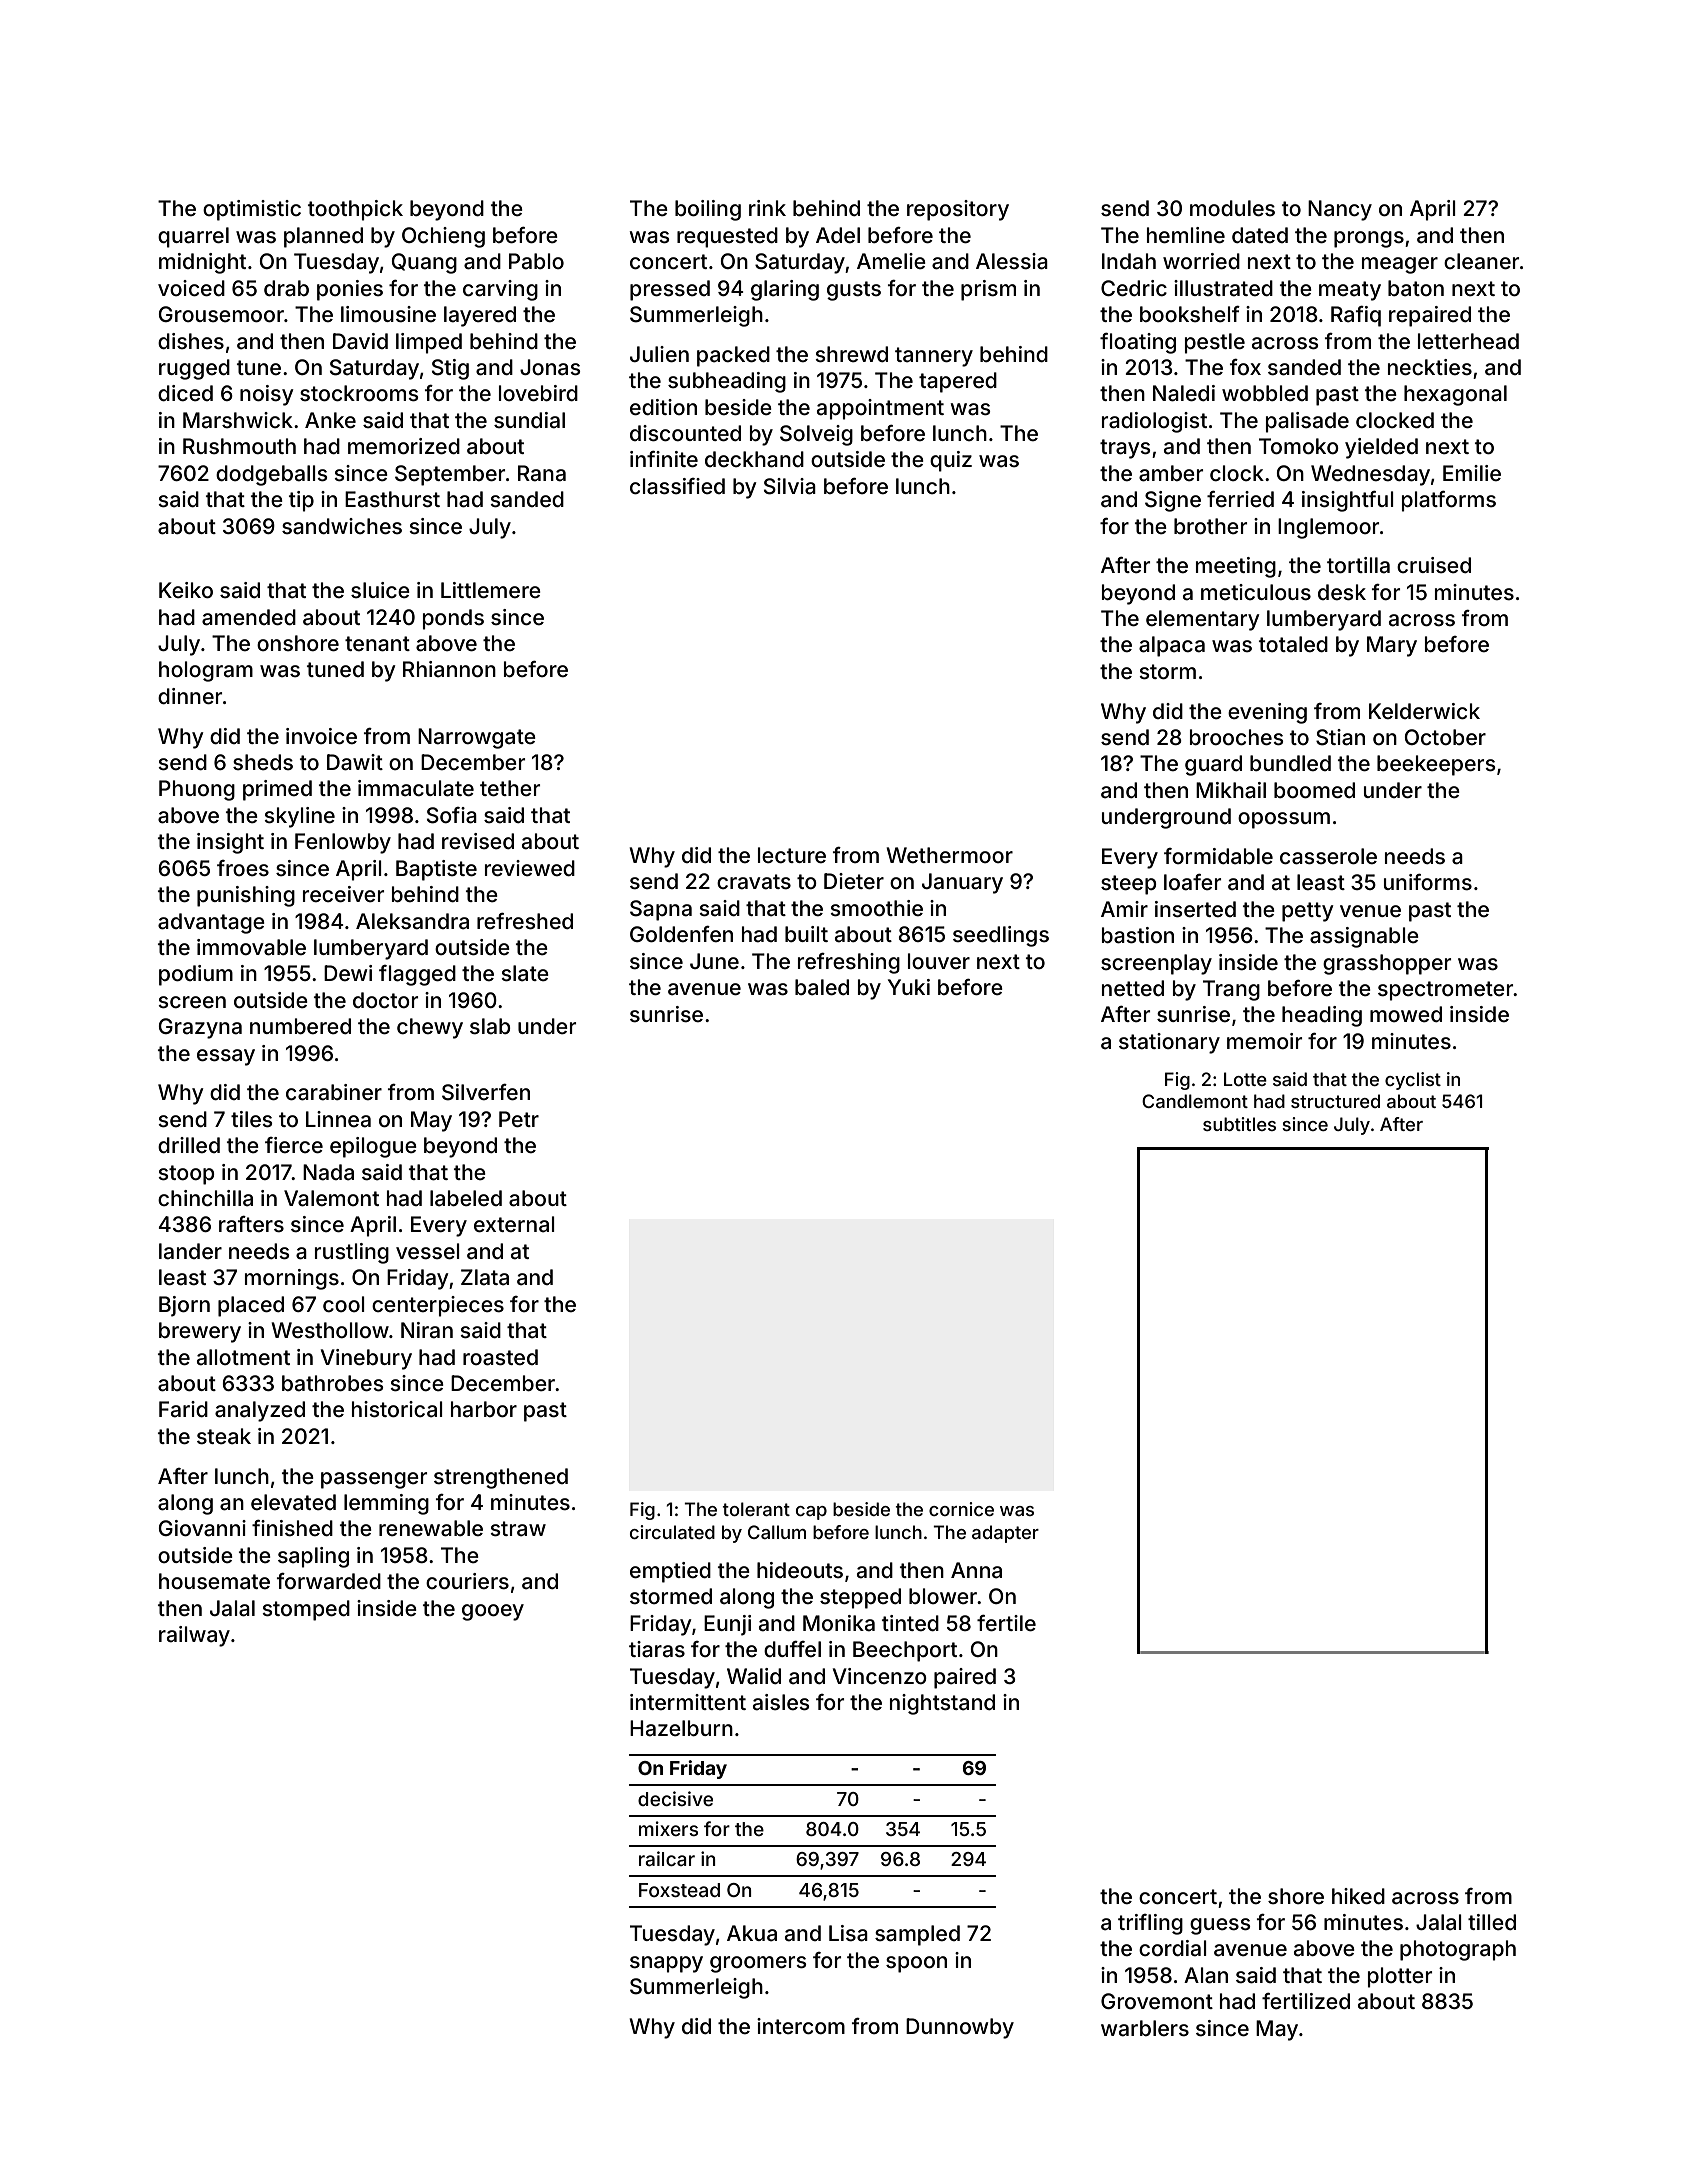  What do you see at coordinates (1308, 912) in the image?
I see `petty` at bounding box center [1308, 912].
